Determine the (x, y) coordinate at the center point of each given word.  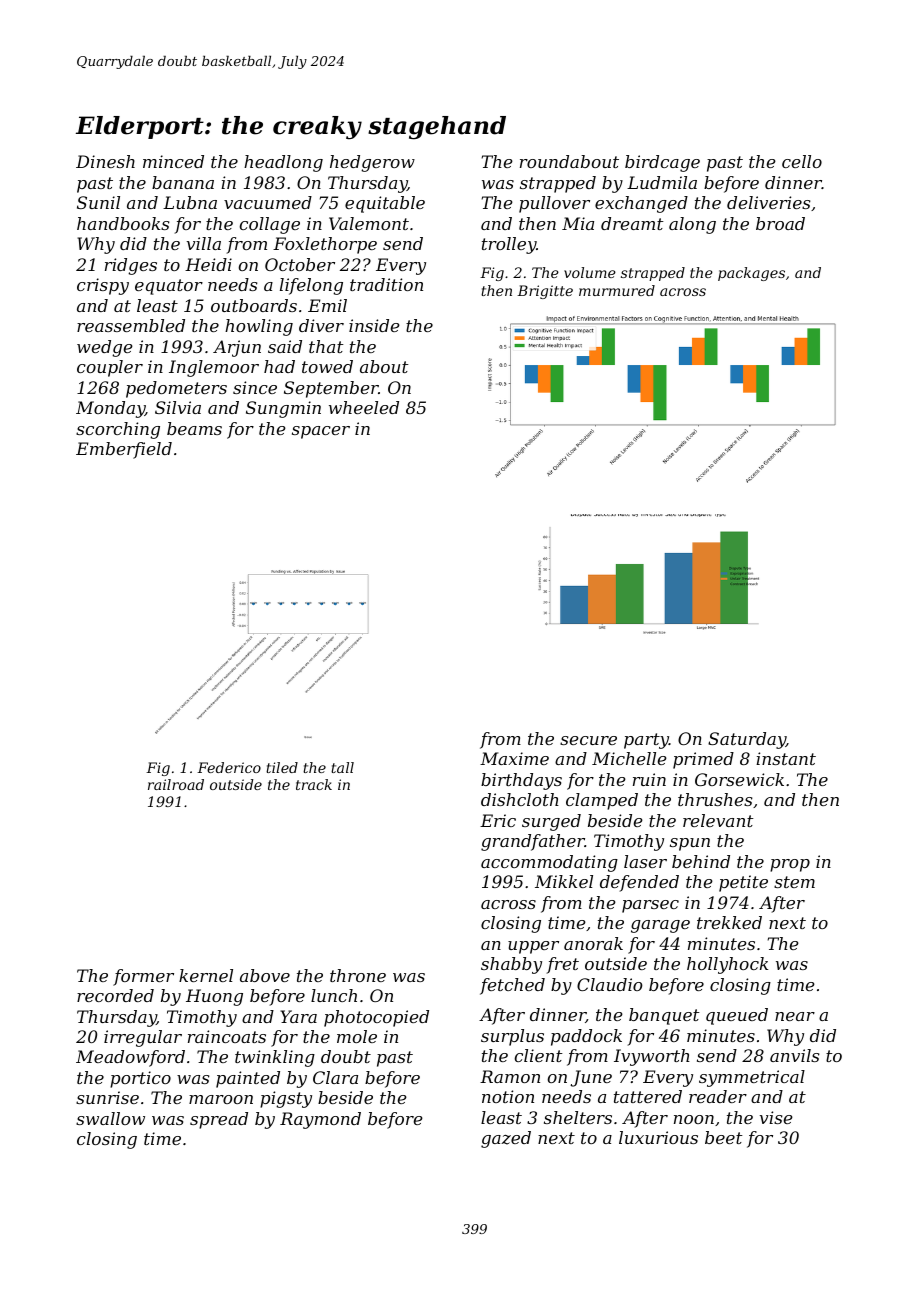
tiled (282, 767)
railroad (176, 784)
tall (342, 767)
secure (588, 740)
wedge (105, 348)
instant (786, 758)
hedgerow (372, 163)
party (646, 741)
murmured (617, 290)
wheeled (364, 407)
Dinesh (105, 161)
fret (562, 965)
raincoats (227, 1036)
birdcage (662, 163)
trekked (729, 922)
